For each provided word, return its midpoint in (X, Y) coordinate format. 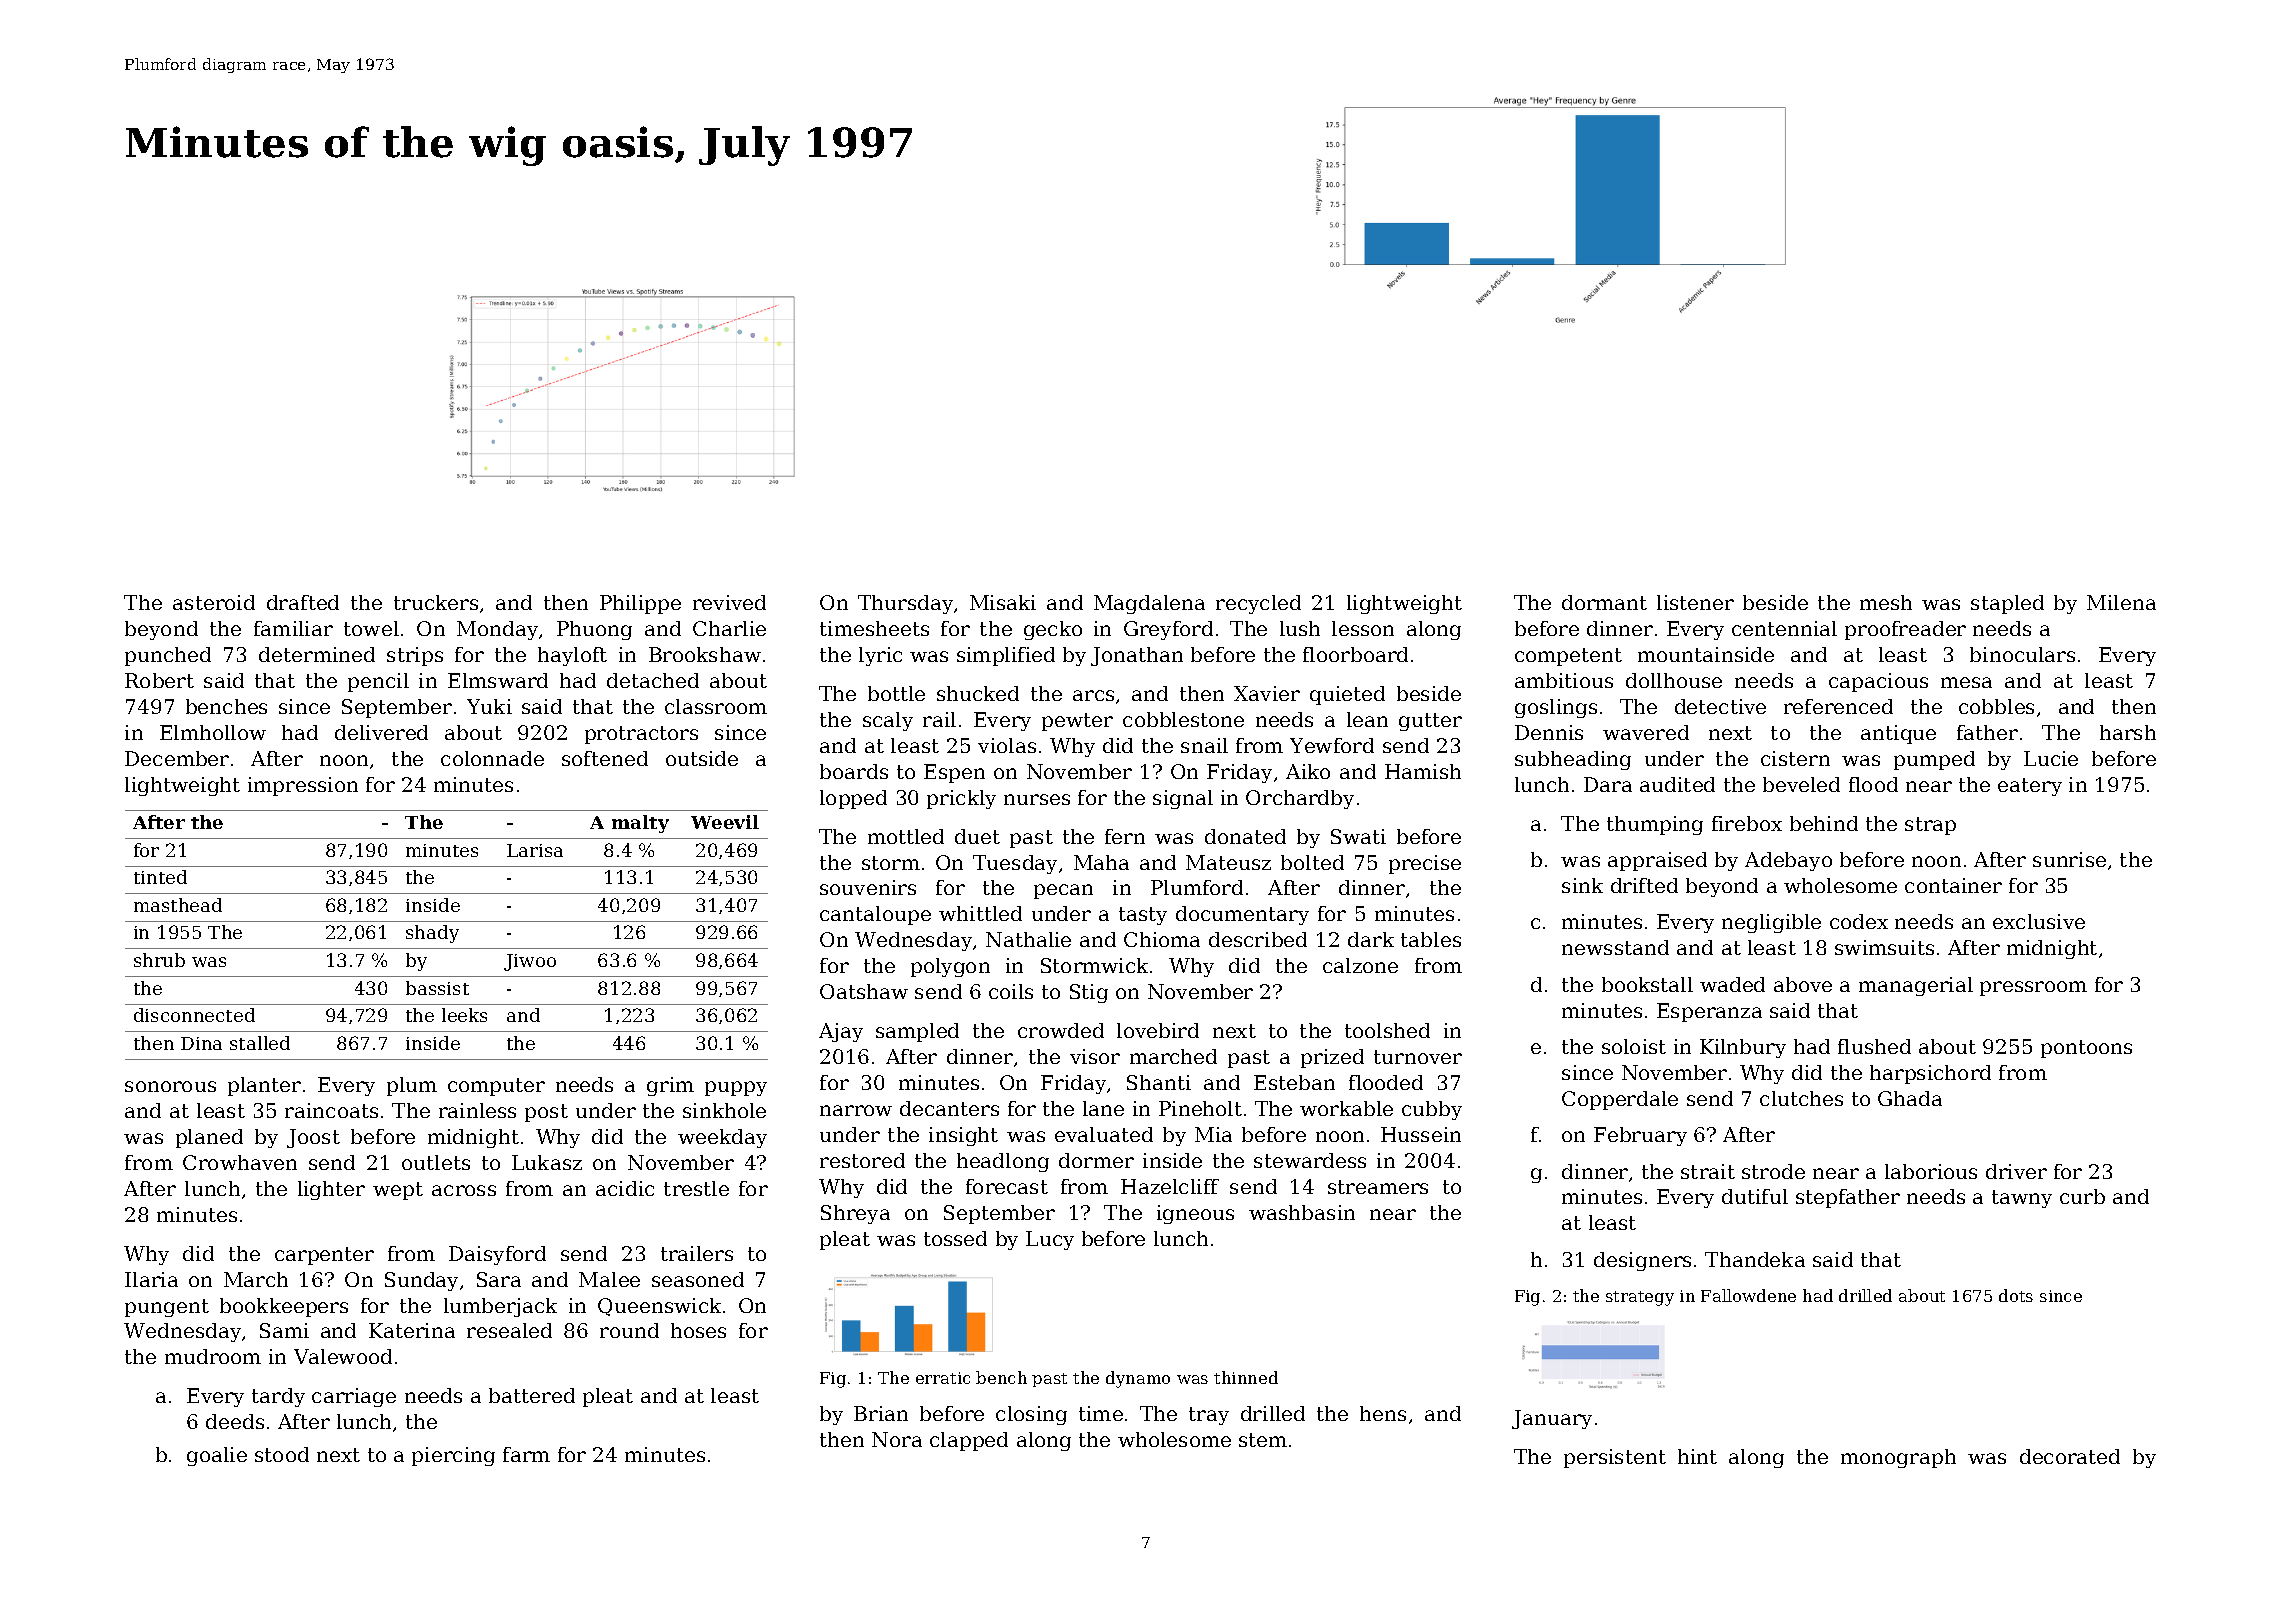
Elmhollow (213, 732)
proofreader (1905, 630)
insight (963, 1136)
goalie (217, 1456)
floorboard (1355, 654)
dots (2016, 1295)
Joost (313, 1138)
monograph (1898, 1458)
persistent (1615, 1458)
